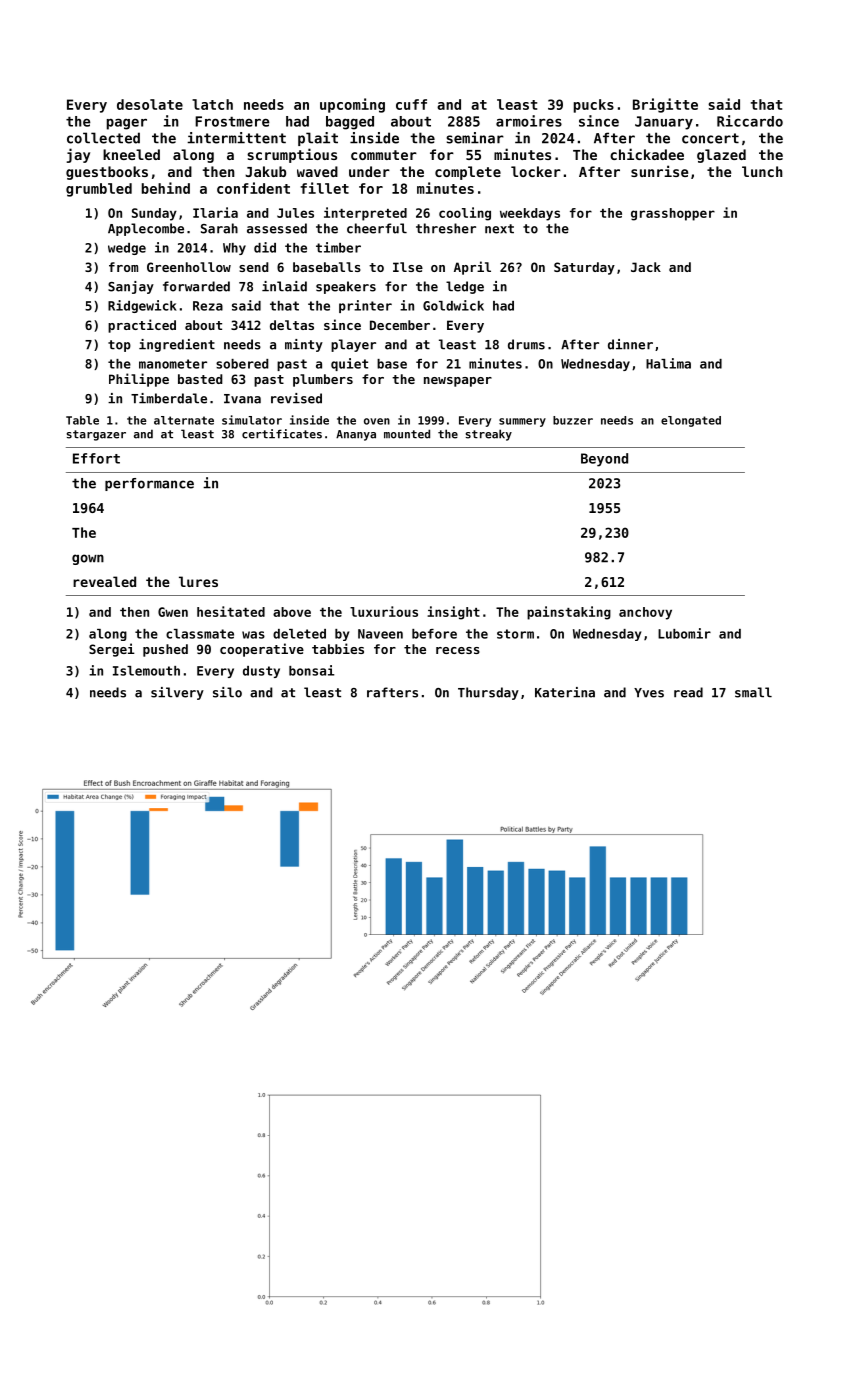 Image resolution: width=849 pixels, height=1400 pixels. What do you see at coordinates (665, 105) in the screenshot?
I see `Brigitte` at bounding box center [665, 105].
